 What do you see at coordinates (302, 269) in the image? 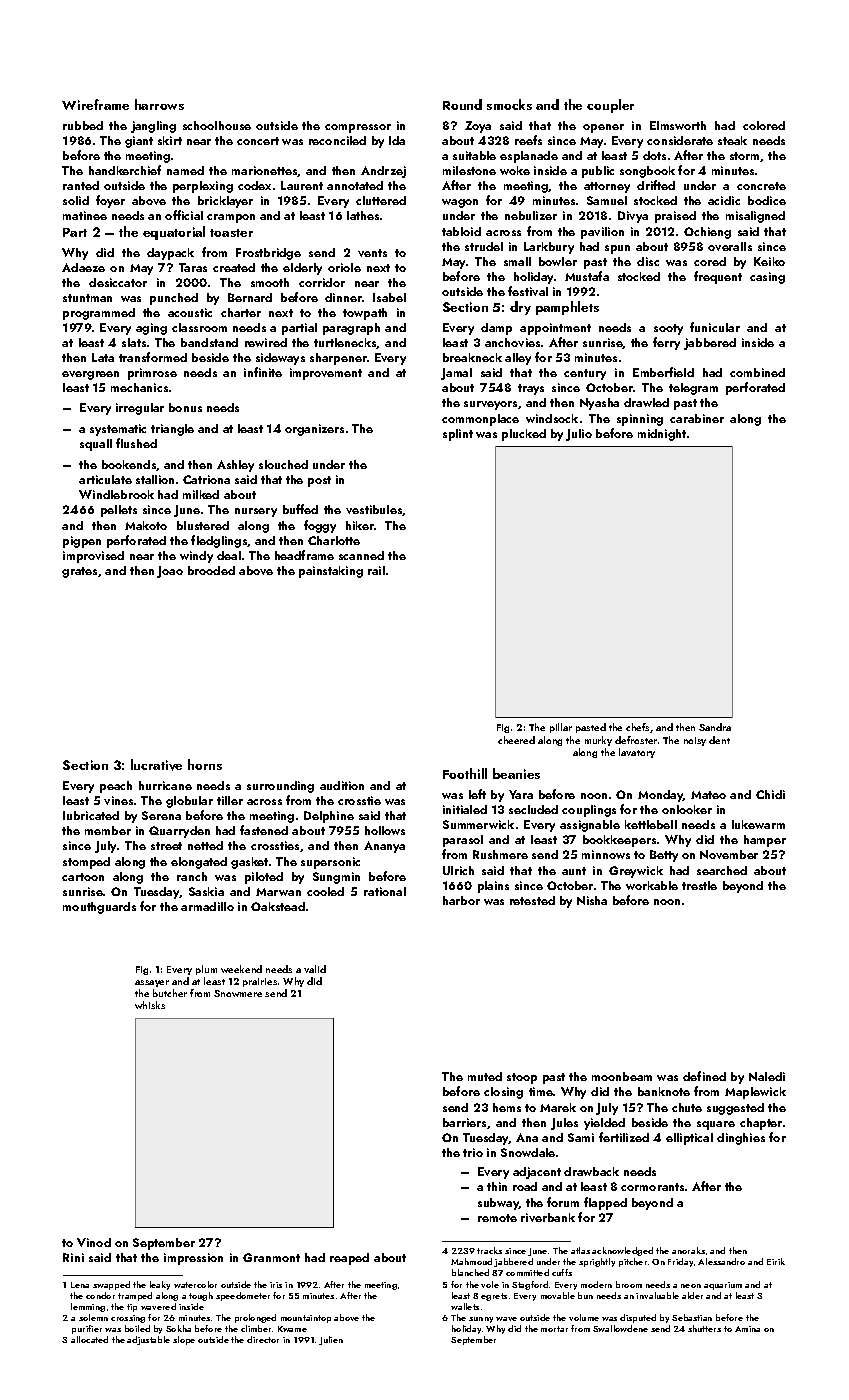
I see `elderly` at bounding box center [302, 269].
